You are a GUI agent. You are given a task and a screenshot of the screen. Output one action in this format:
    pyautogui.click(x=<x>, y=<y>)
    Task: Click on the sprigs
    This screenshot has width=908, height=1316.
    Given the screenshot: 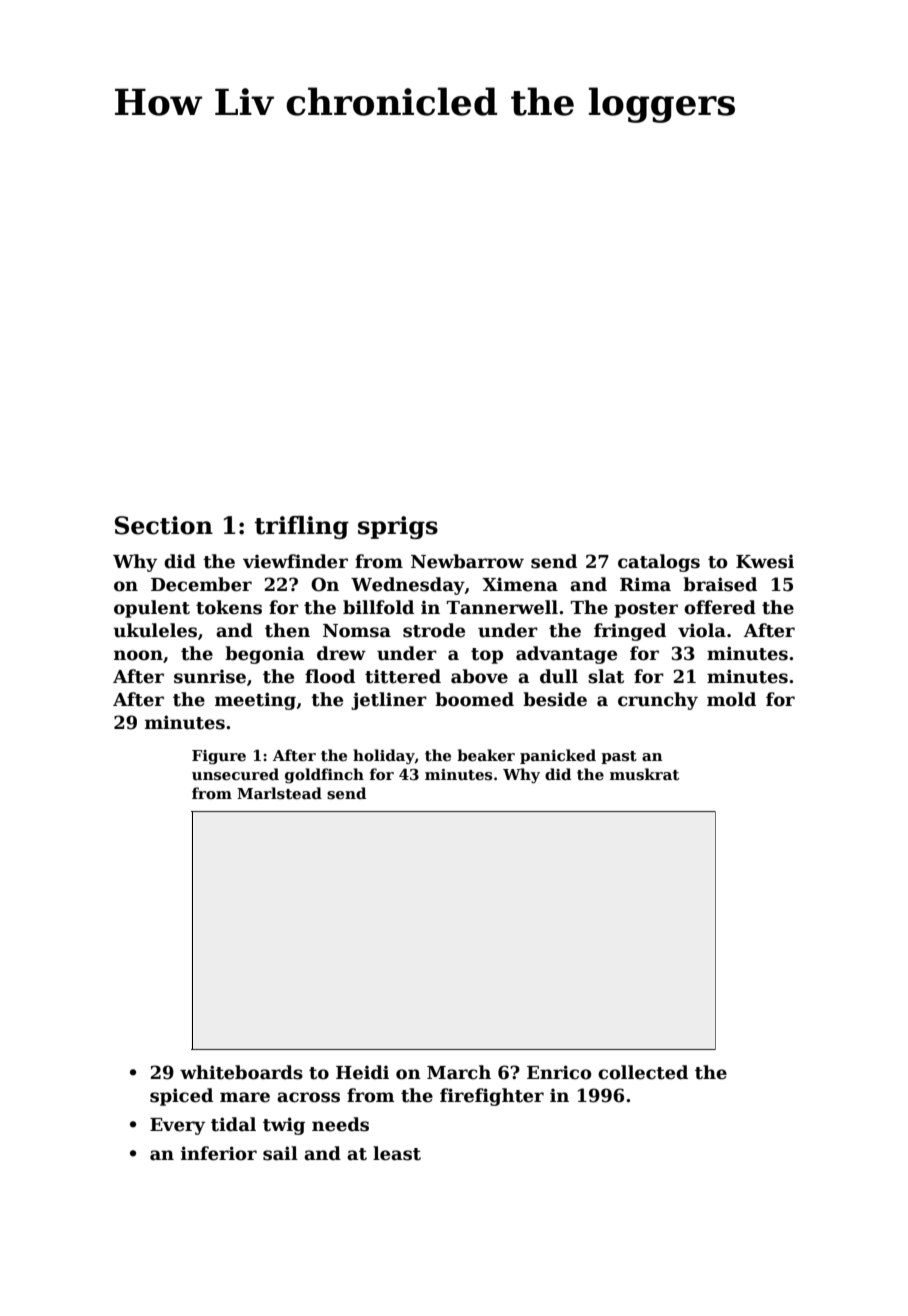 What is the action you would take?
    pyautogui.click(x=398, y=527)
